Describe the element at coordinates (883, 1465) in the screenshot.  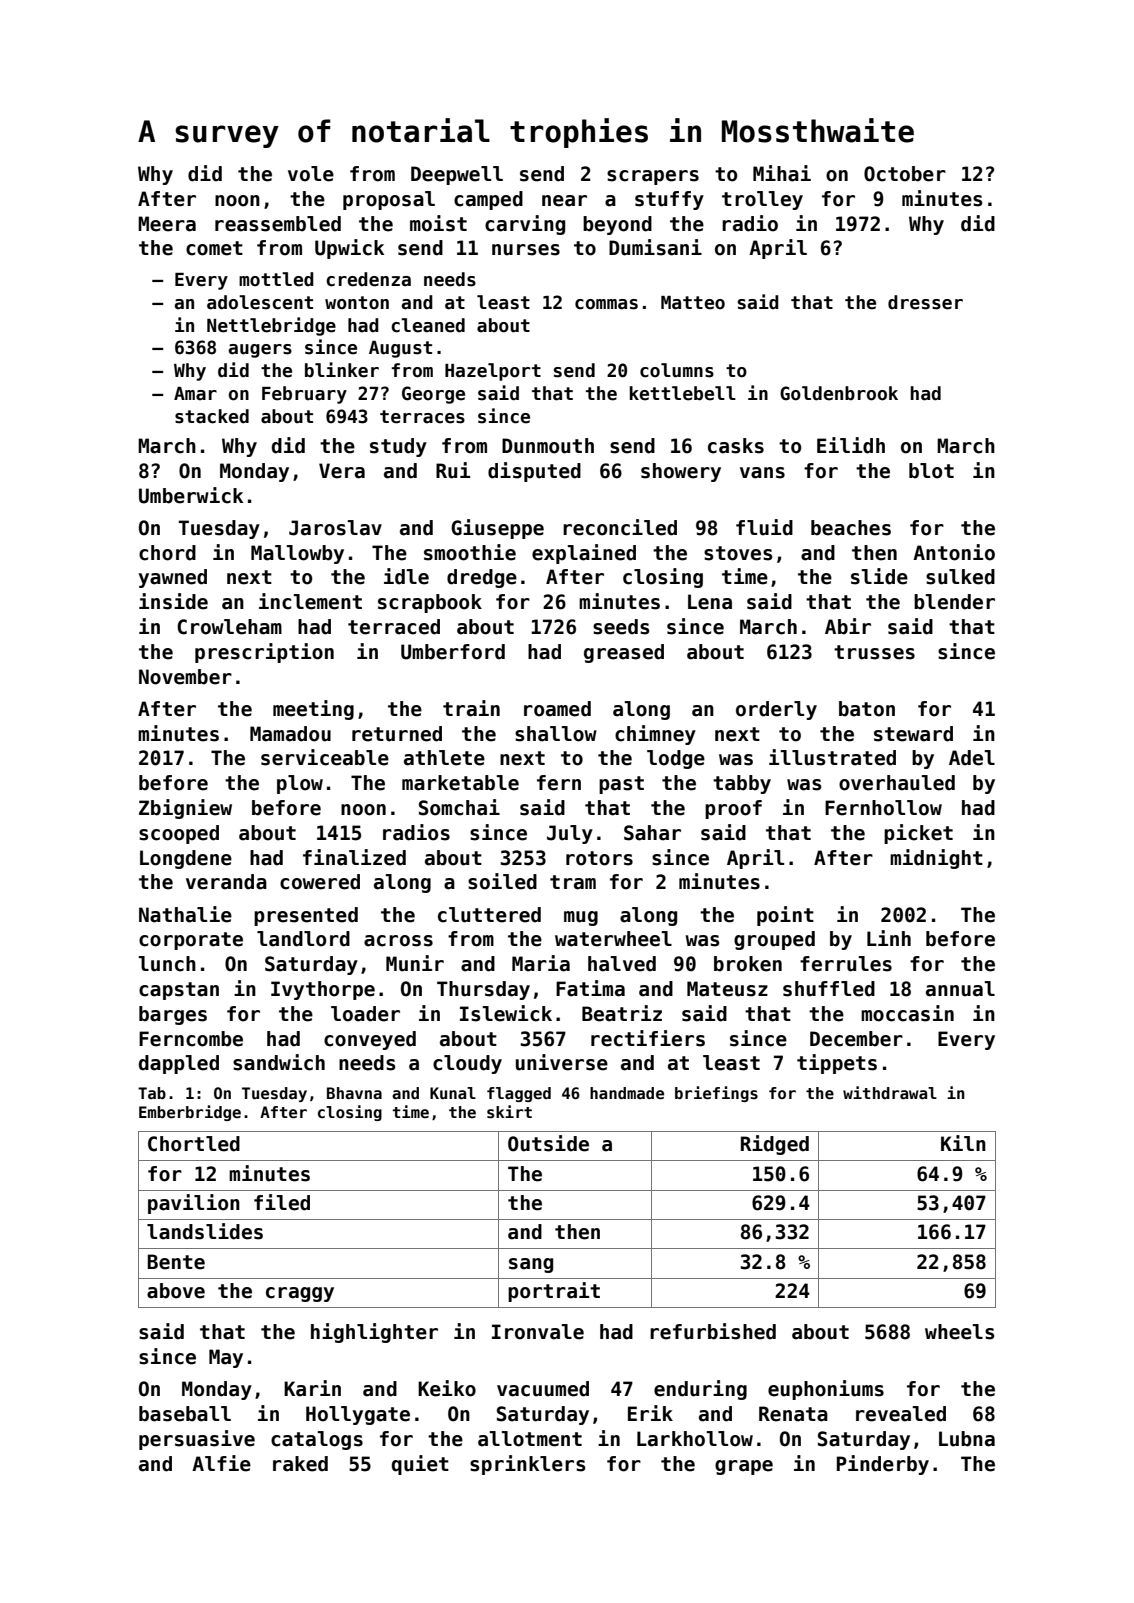
I see `Pinderby` at that location.
